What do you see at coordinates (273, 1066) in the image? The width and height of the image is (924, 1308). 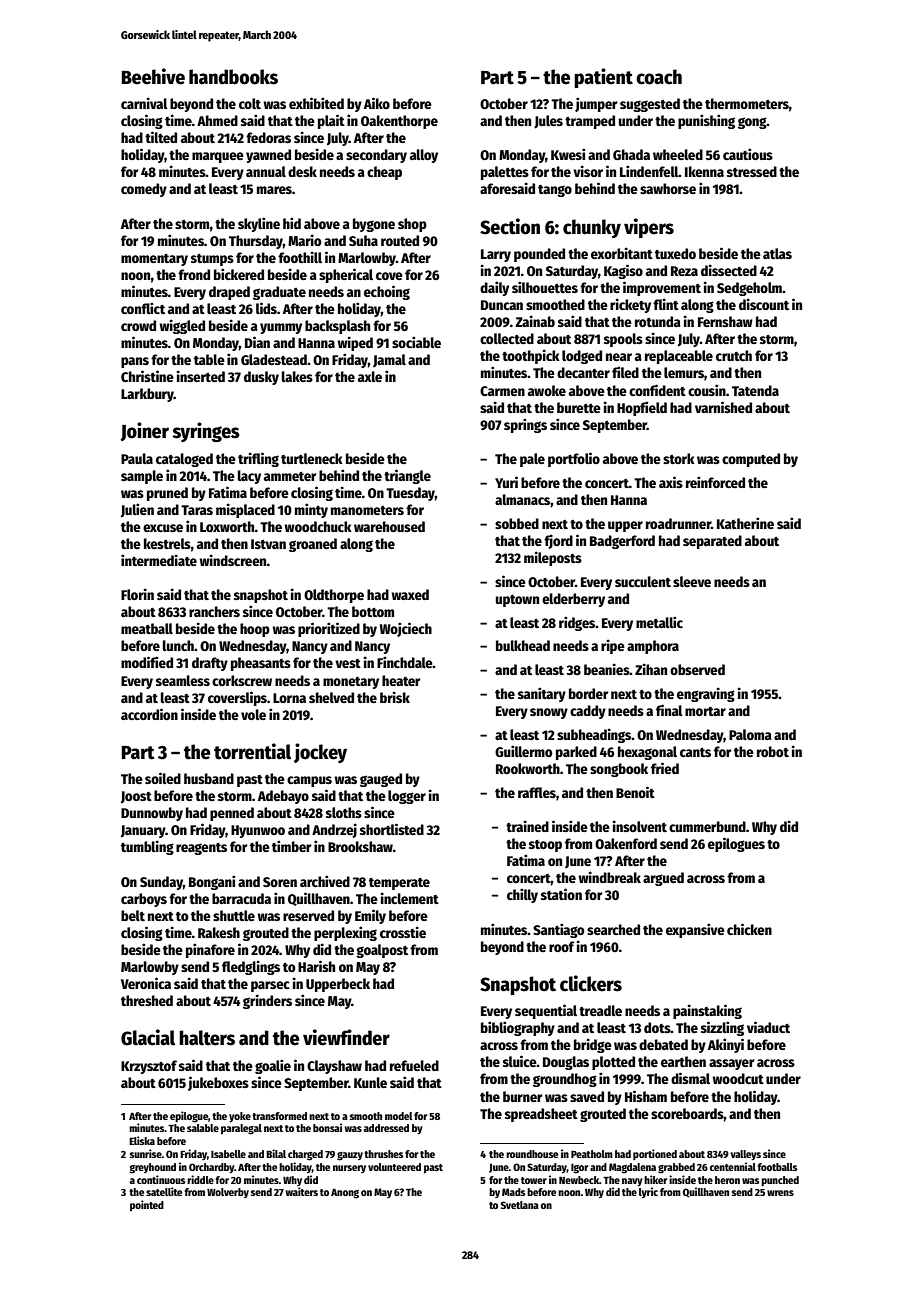 I see `goalie` at bounding box center [273, 1066].
